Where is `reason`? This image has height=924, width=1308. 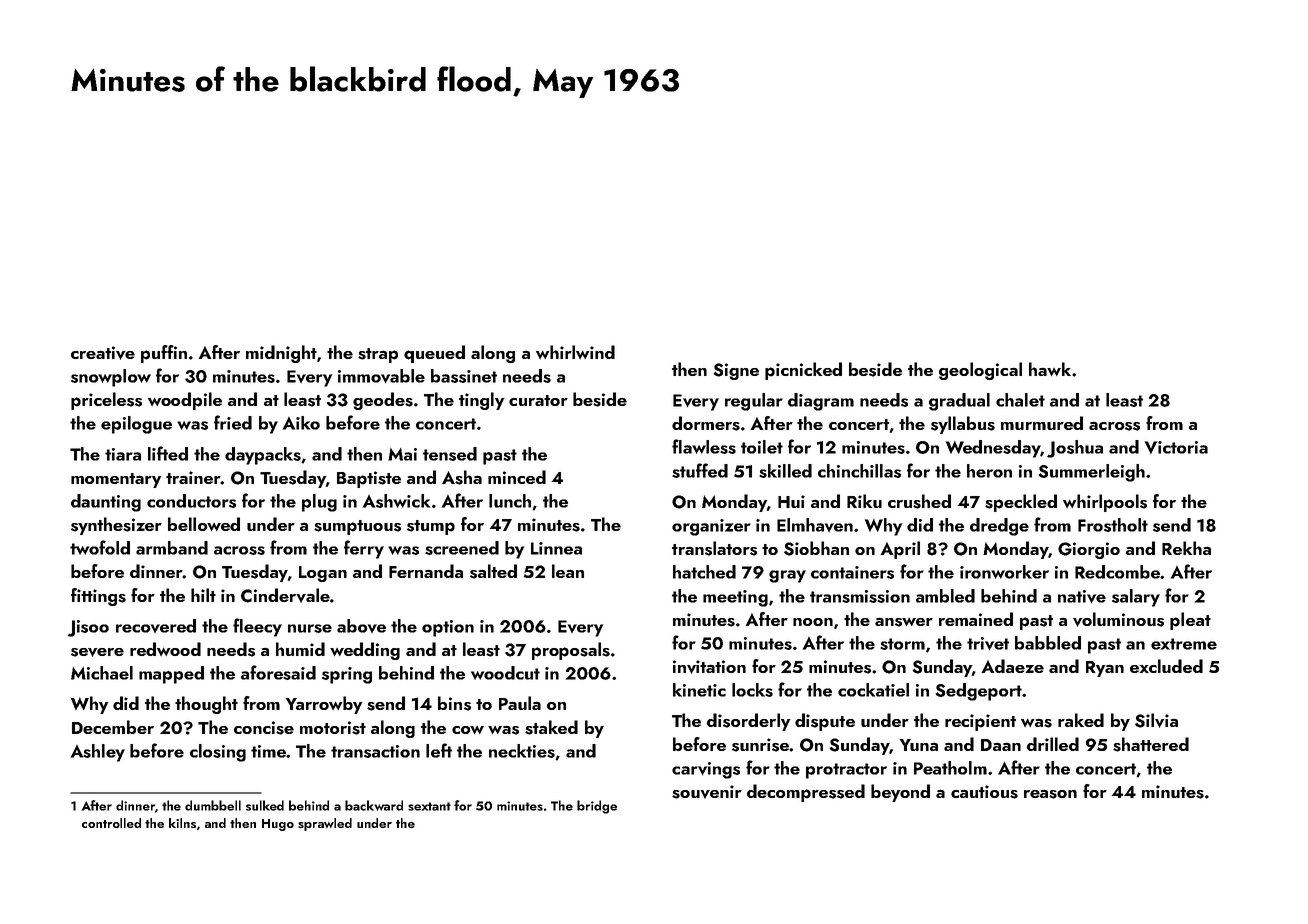 reason is located at coordinates (1050, 794).
